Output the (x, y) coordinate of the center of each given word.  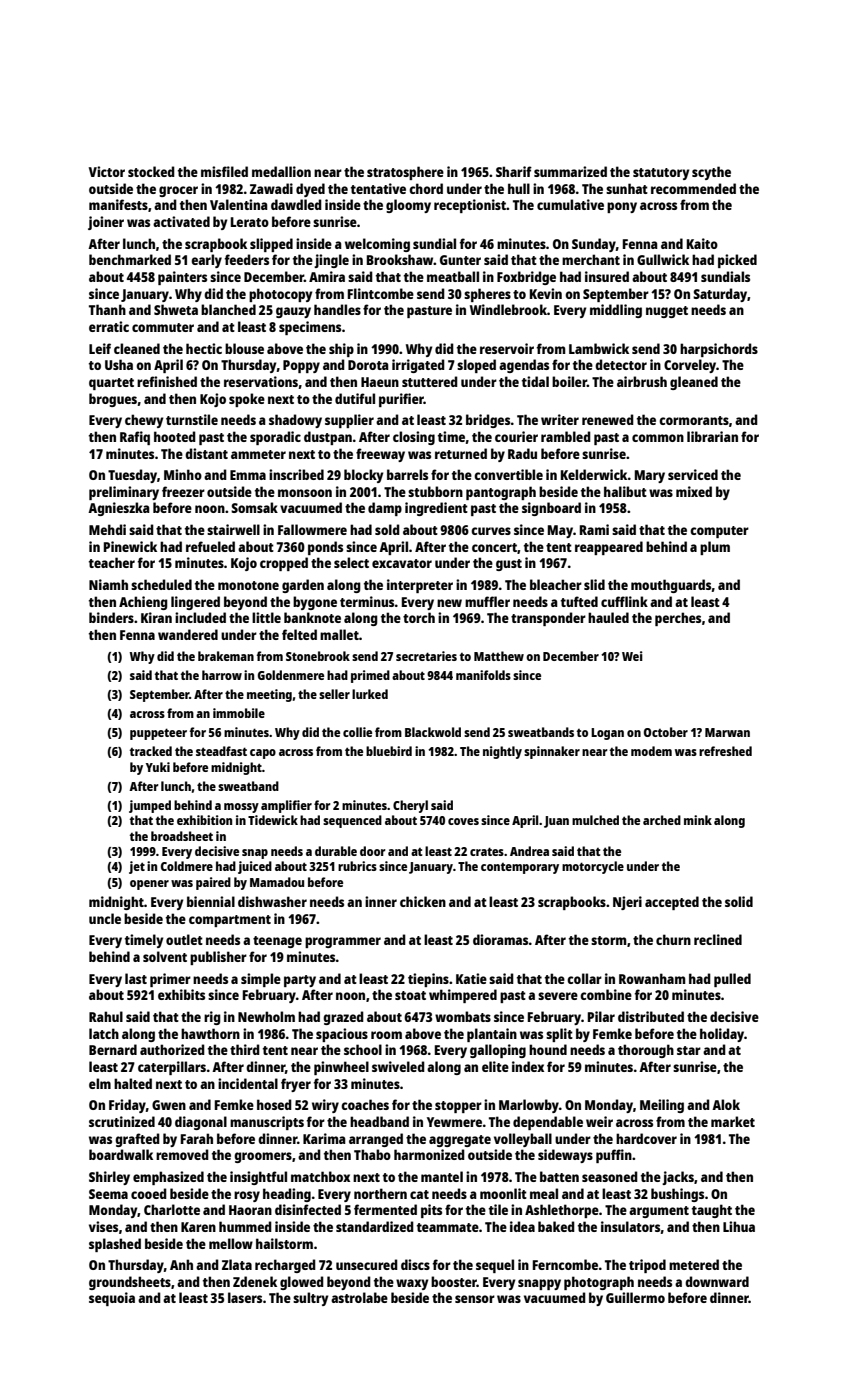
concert (494, 547)
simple (261, 980)
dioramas (501, 939)
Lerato (250, 222)
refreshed (725, 751)
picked (737, 261)
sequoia (112, 1299)
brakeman (226, 656)
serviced (693, 474)
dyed (310, 190)
